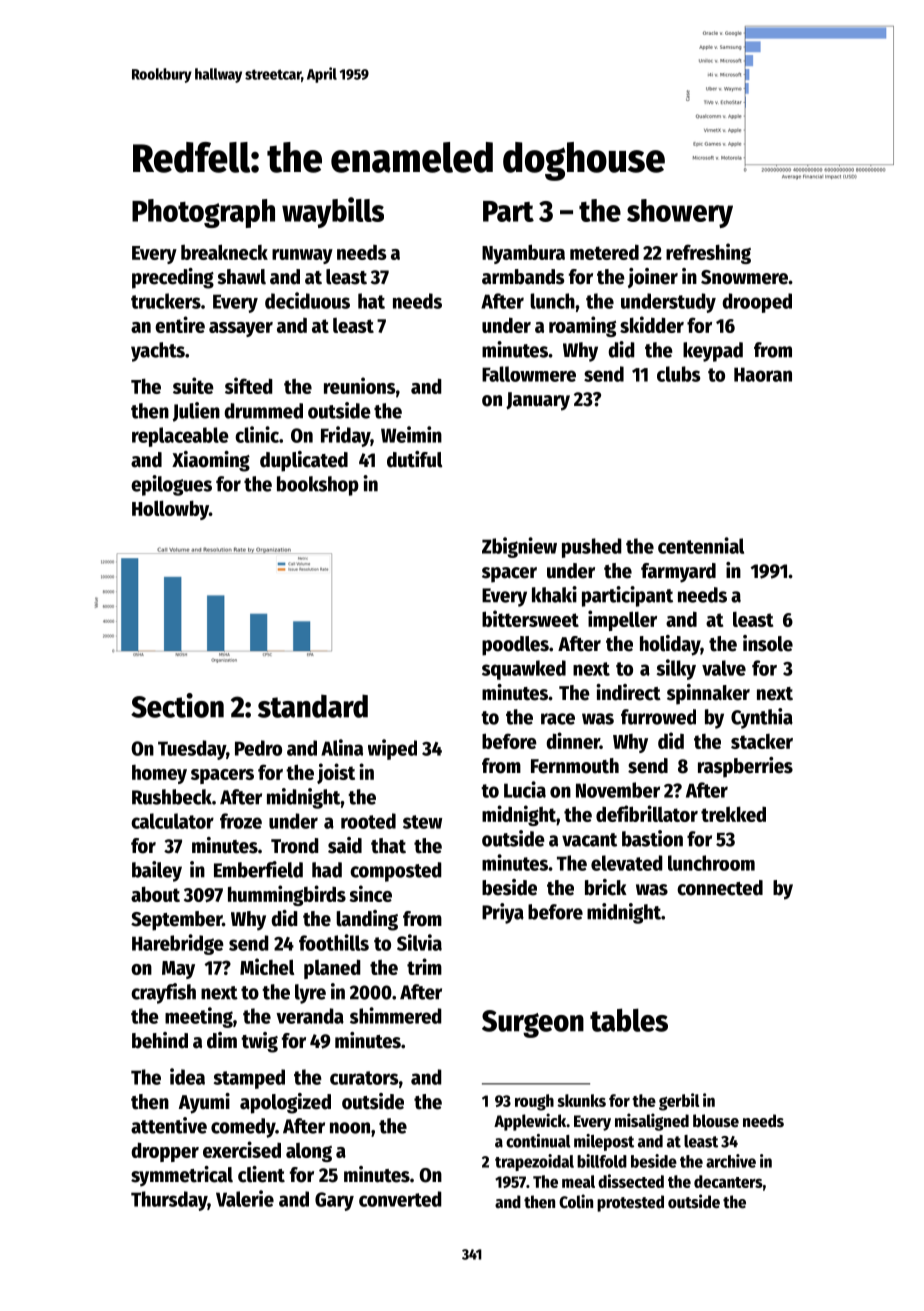 The height and width of the screenshot is (1311, 924). I want to click on reunions, so click(360, 385).
